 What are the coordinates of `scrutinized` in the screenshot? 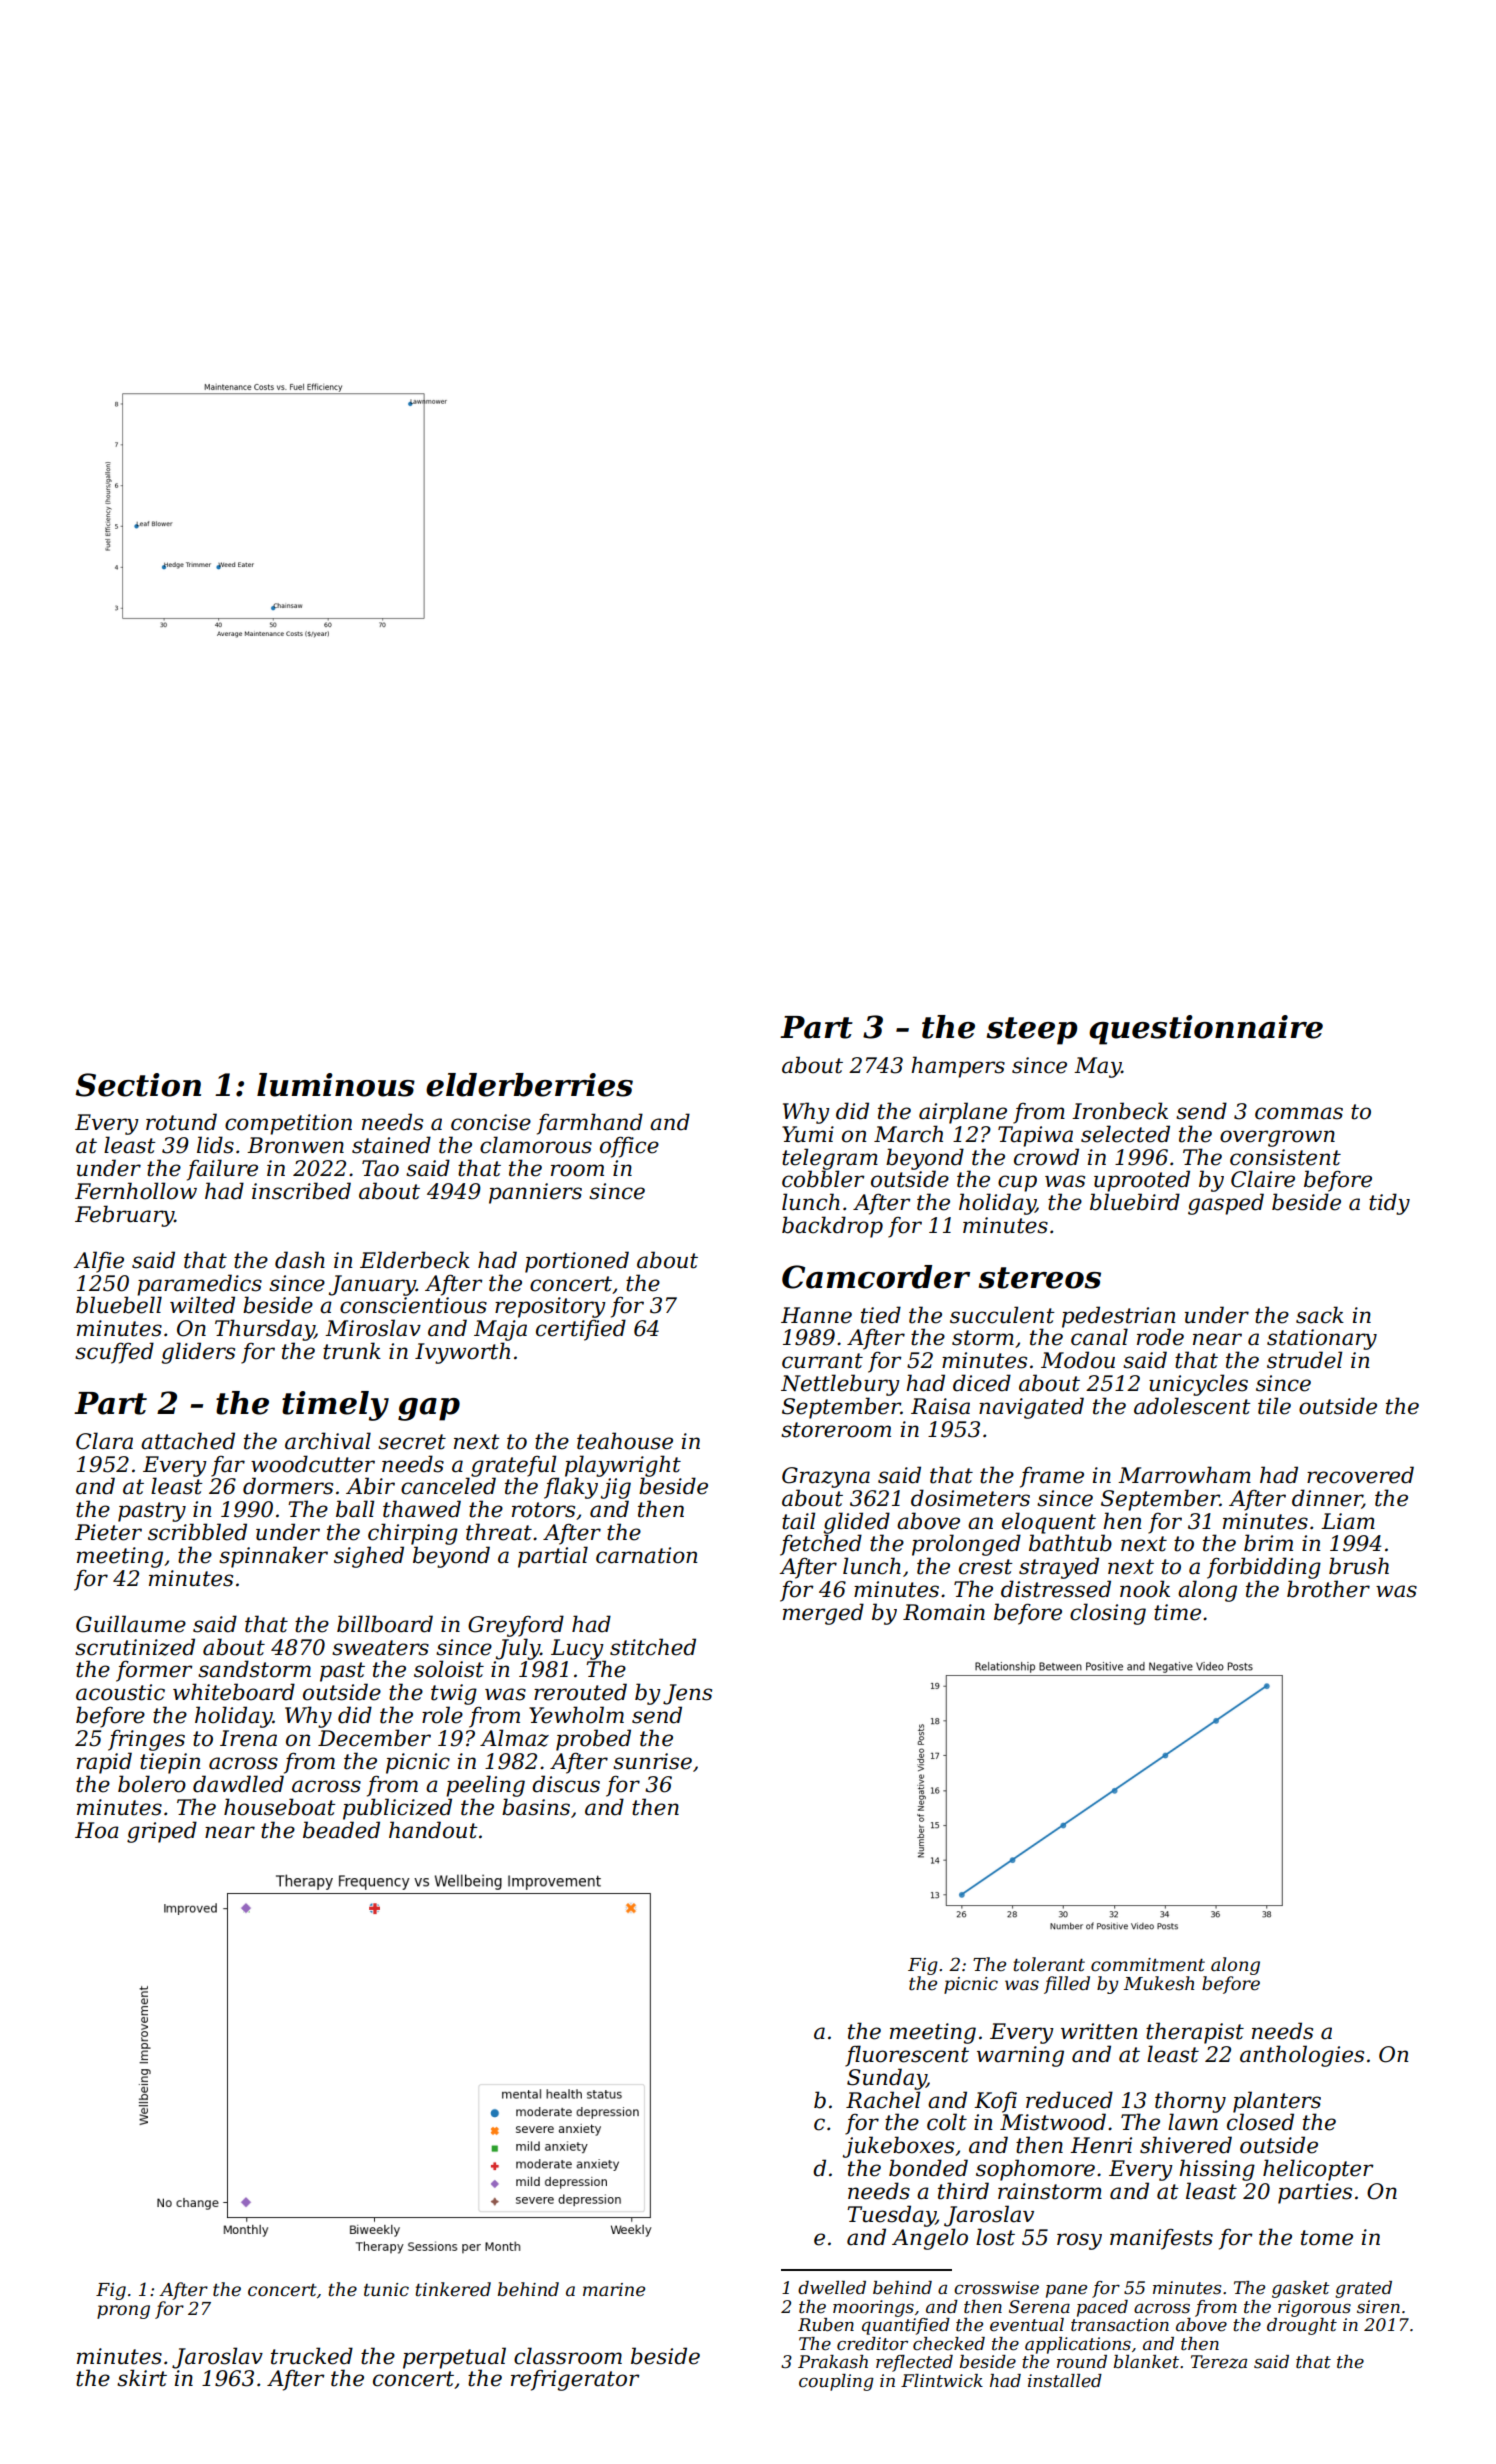 It's located at (135, 1647).
